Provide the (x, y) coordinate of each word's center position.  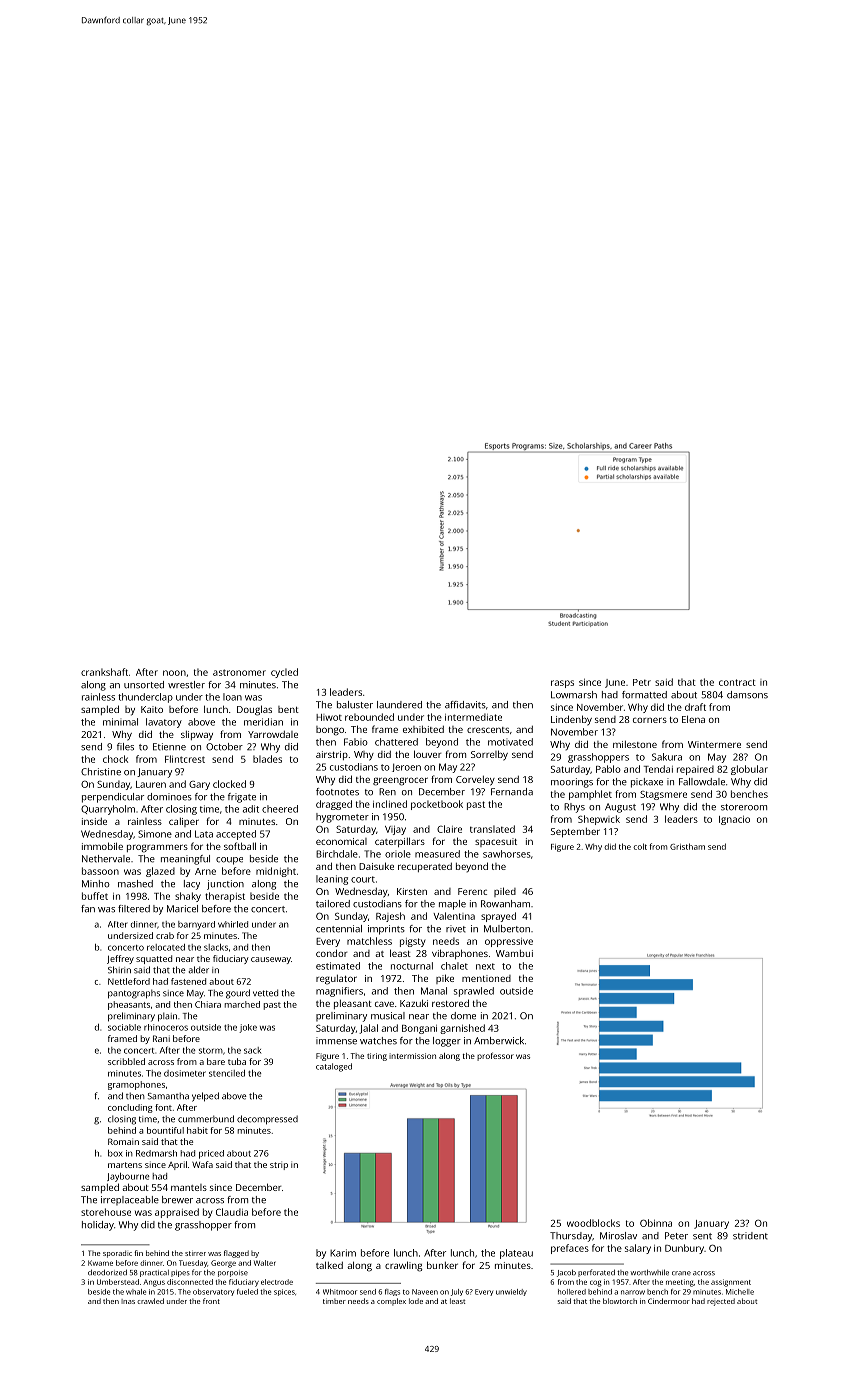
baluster (355, 705)
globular (749, 770)
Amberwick (499, 1041)
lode (416, 1301)
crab (165, 935)
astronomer (239, 672)
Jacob (566, 1273)
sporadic (117, 1254)
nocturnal (412, 966)
